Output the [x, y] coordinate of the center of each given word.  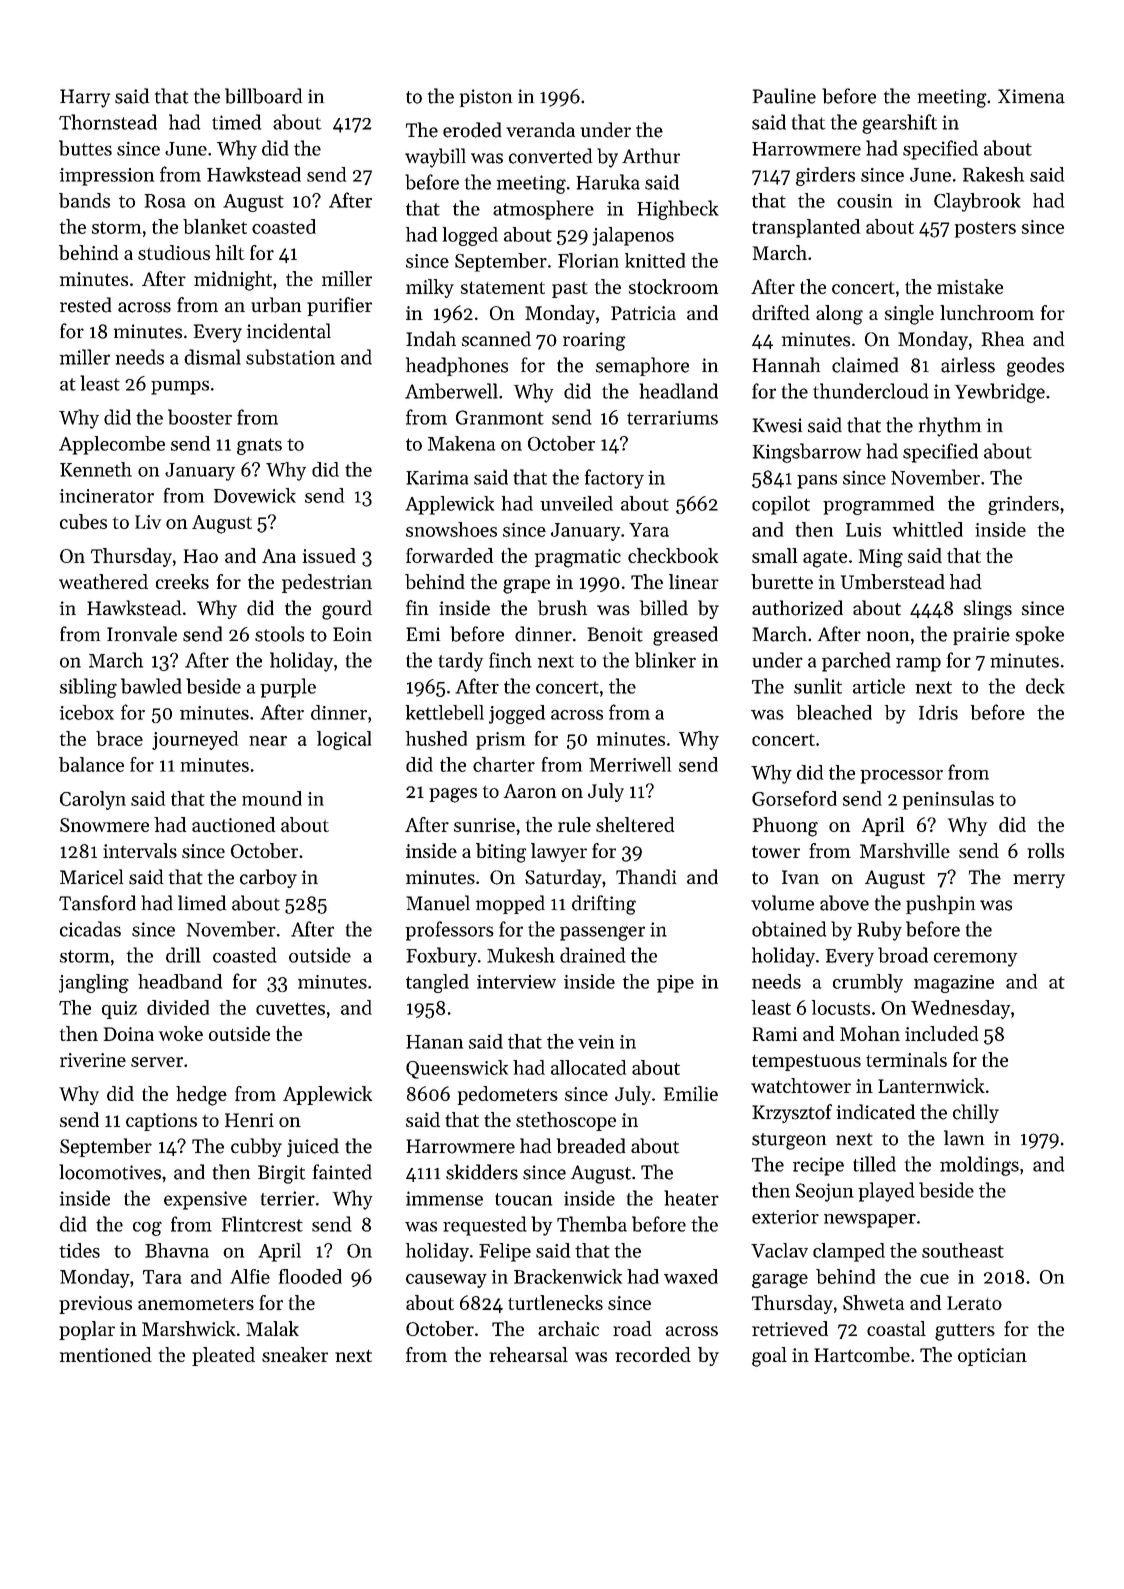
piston [486, 98]
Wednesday [960, 1009]
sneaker [295, 1354]
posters [985, 230]
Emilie [691, 1093]
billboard [263, 96]
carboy [268, 878]
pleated [223, 1356]
